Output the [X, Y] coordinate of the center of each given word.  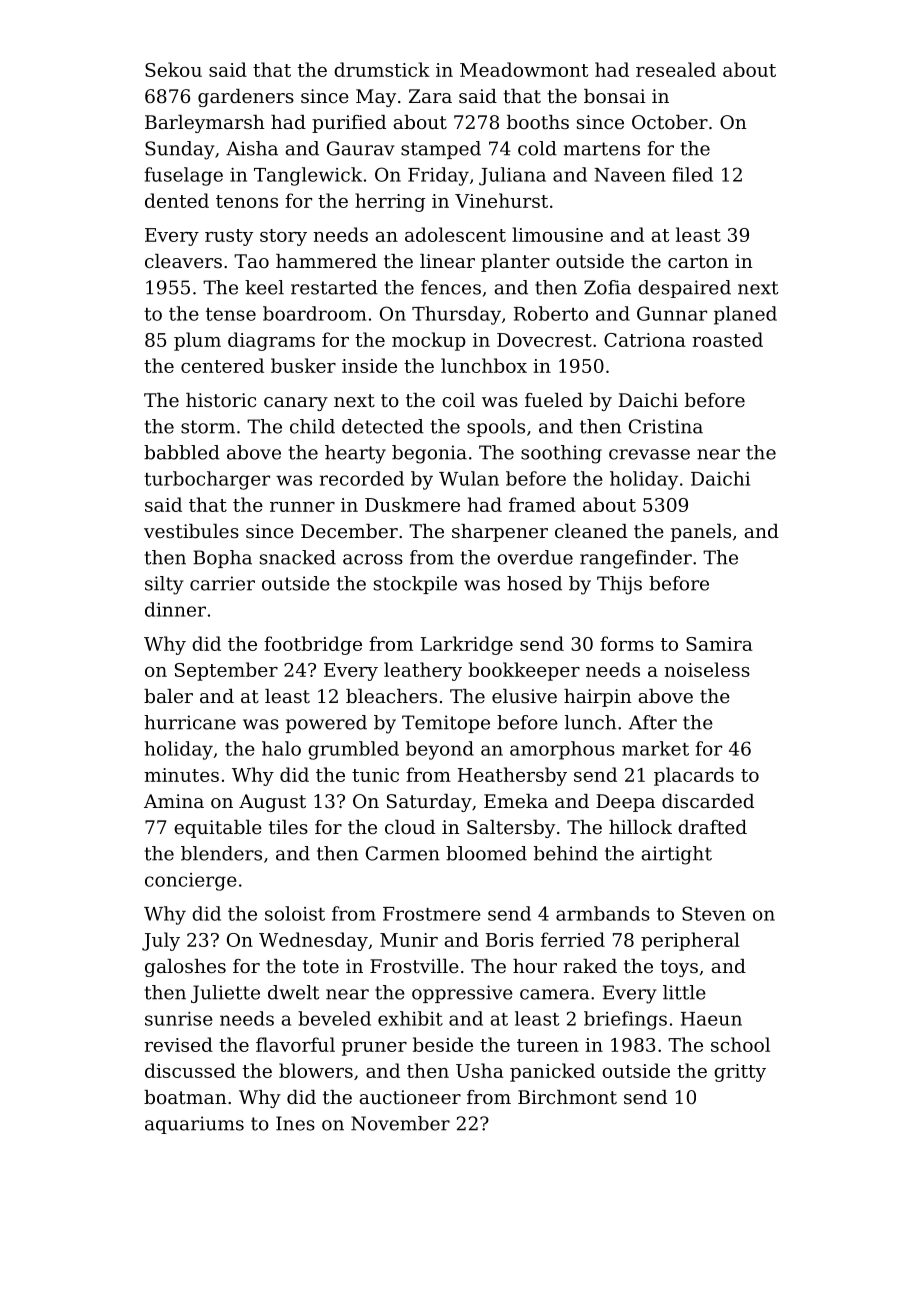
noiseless [707, 669]
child [312, 426]
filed [692, 174]
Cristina [666, 426]
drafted [712, 827]
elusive [524, 696]
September [226, 671]
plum [197, 341]
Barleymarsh [205, 124]
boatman [185, 1097]
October [670, 122]
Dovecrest [544, 340]
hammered [326, 261]
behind [566, 853]
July [161, 941]
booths [538, 122]
